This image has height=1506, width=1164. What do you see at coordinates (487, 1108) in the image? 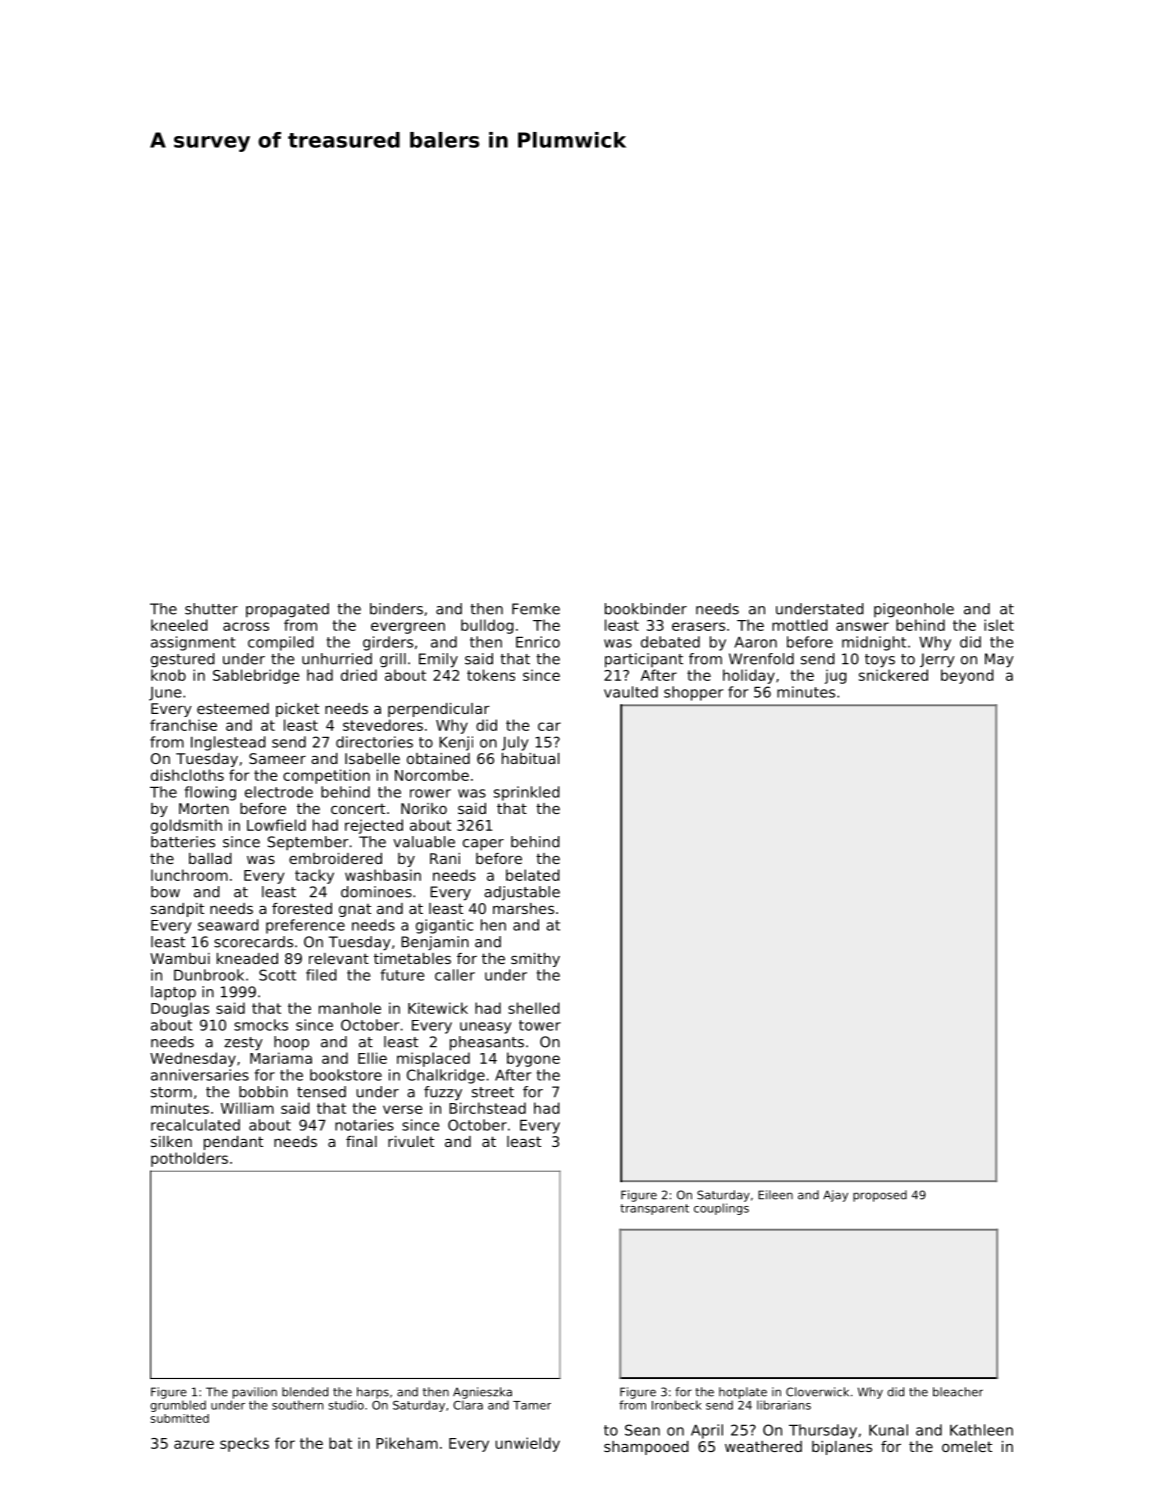
I see `Birchstead` at bounding box center [487, 1108].
